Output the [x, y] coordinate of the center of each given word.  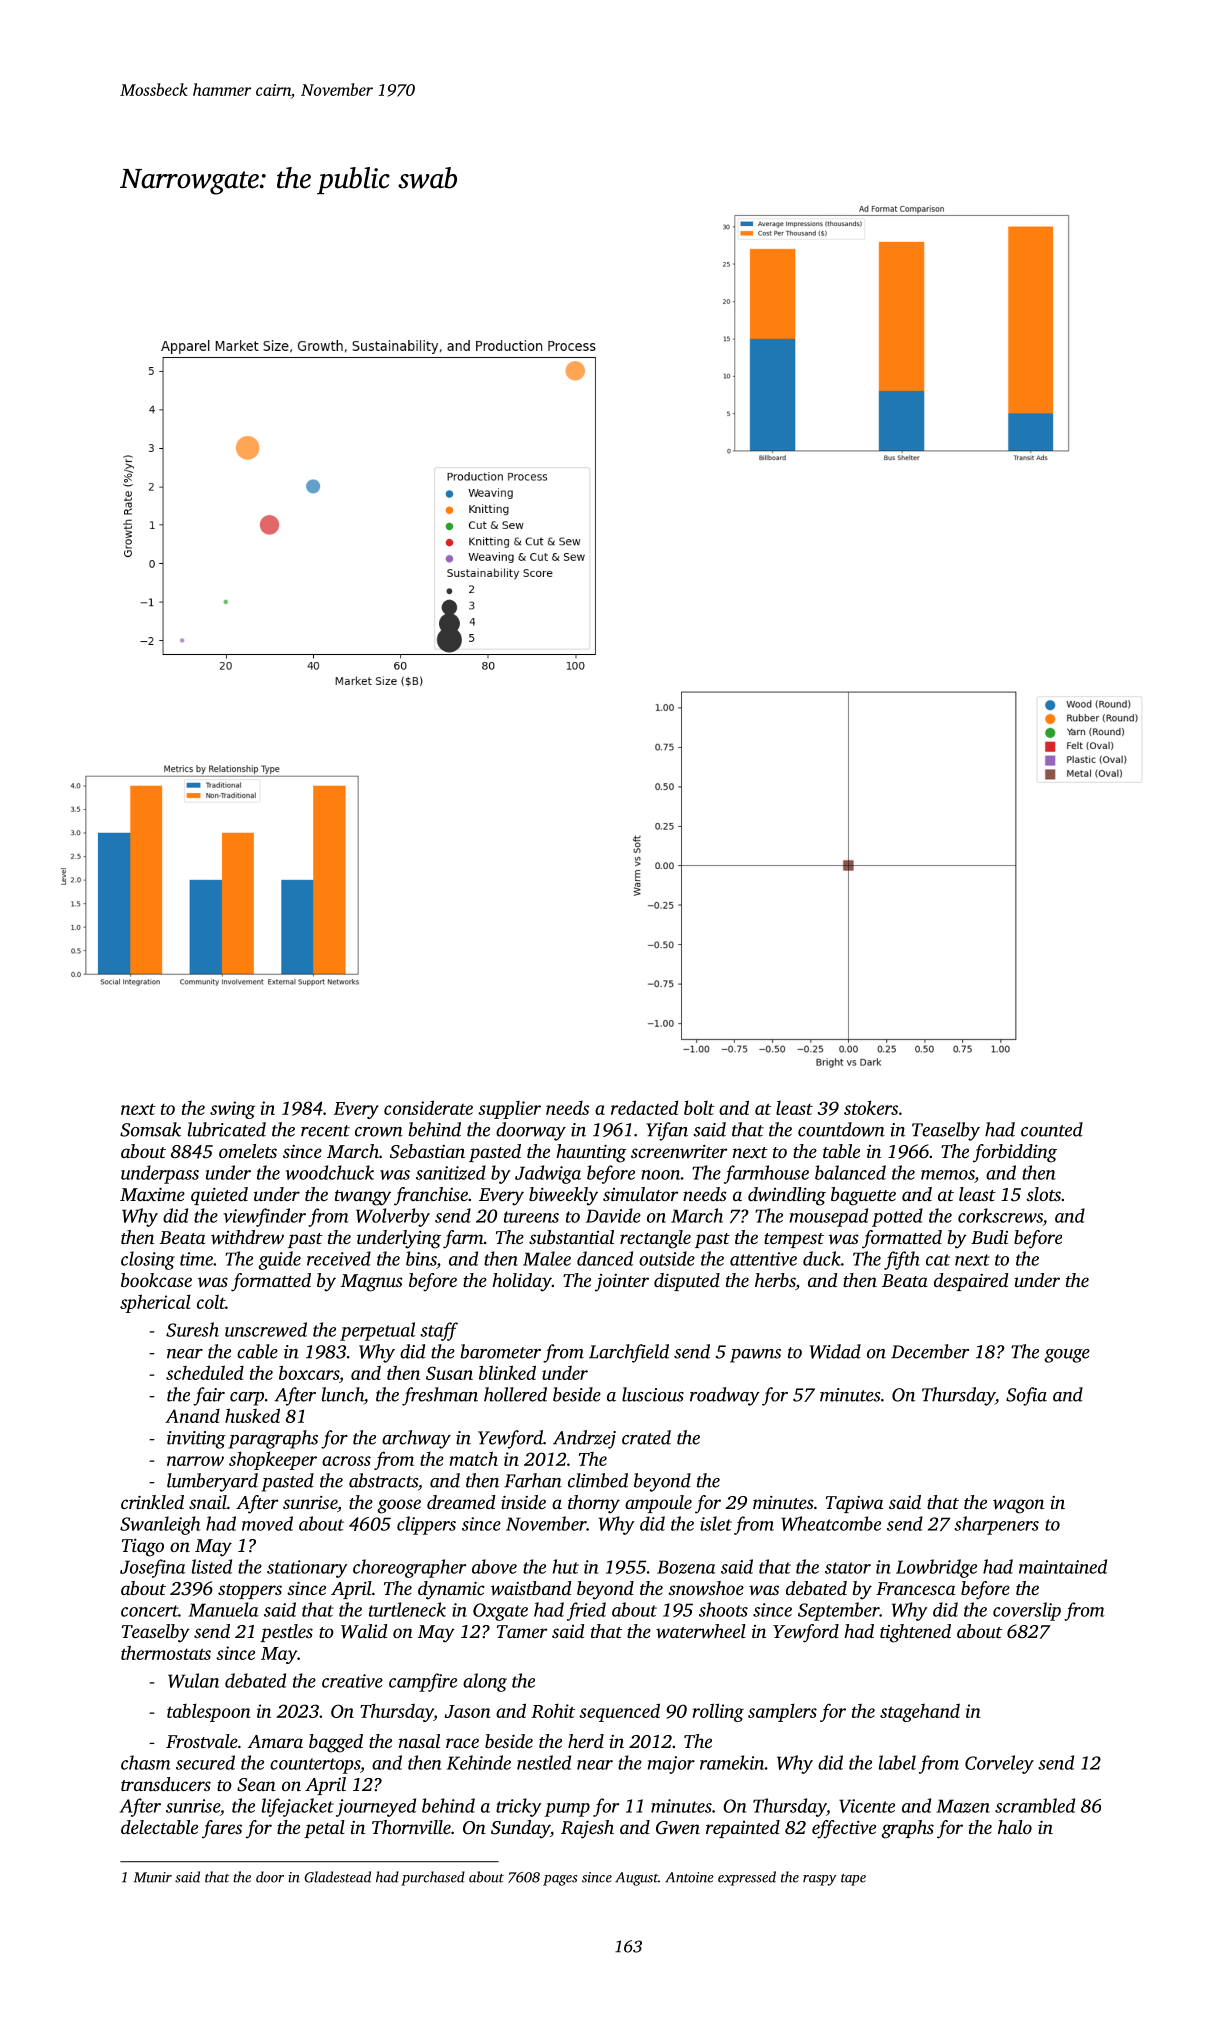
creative [352, 1681]
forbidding [1015, 1153]
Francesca [915, 1588]
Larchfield [629, 1353]
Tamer [522, 1631]
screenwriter [679, 1151]
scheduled [205, 1372]
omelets [248, 1151]
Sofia [1026, 1396]
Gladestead [337, 1877]
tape [853, 1880]
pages [560, 1880]
